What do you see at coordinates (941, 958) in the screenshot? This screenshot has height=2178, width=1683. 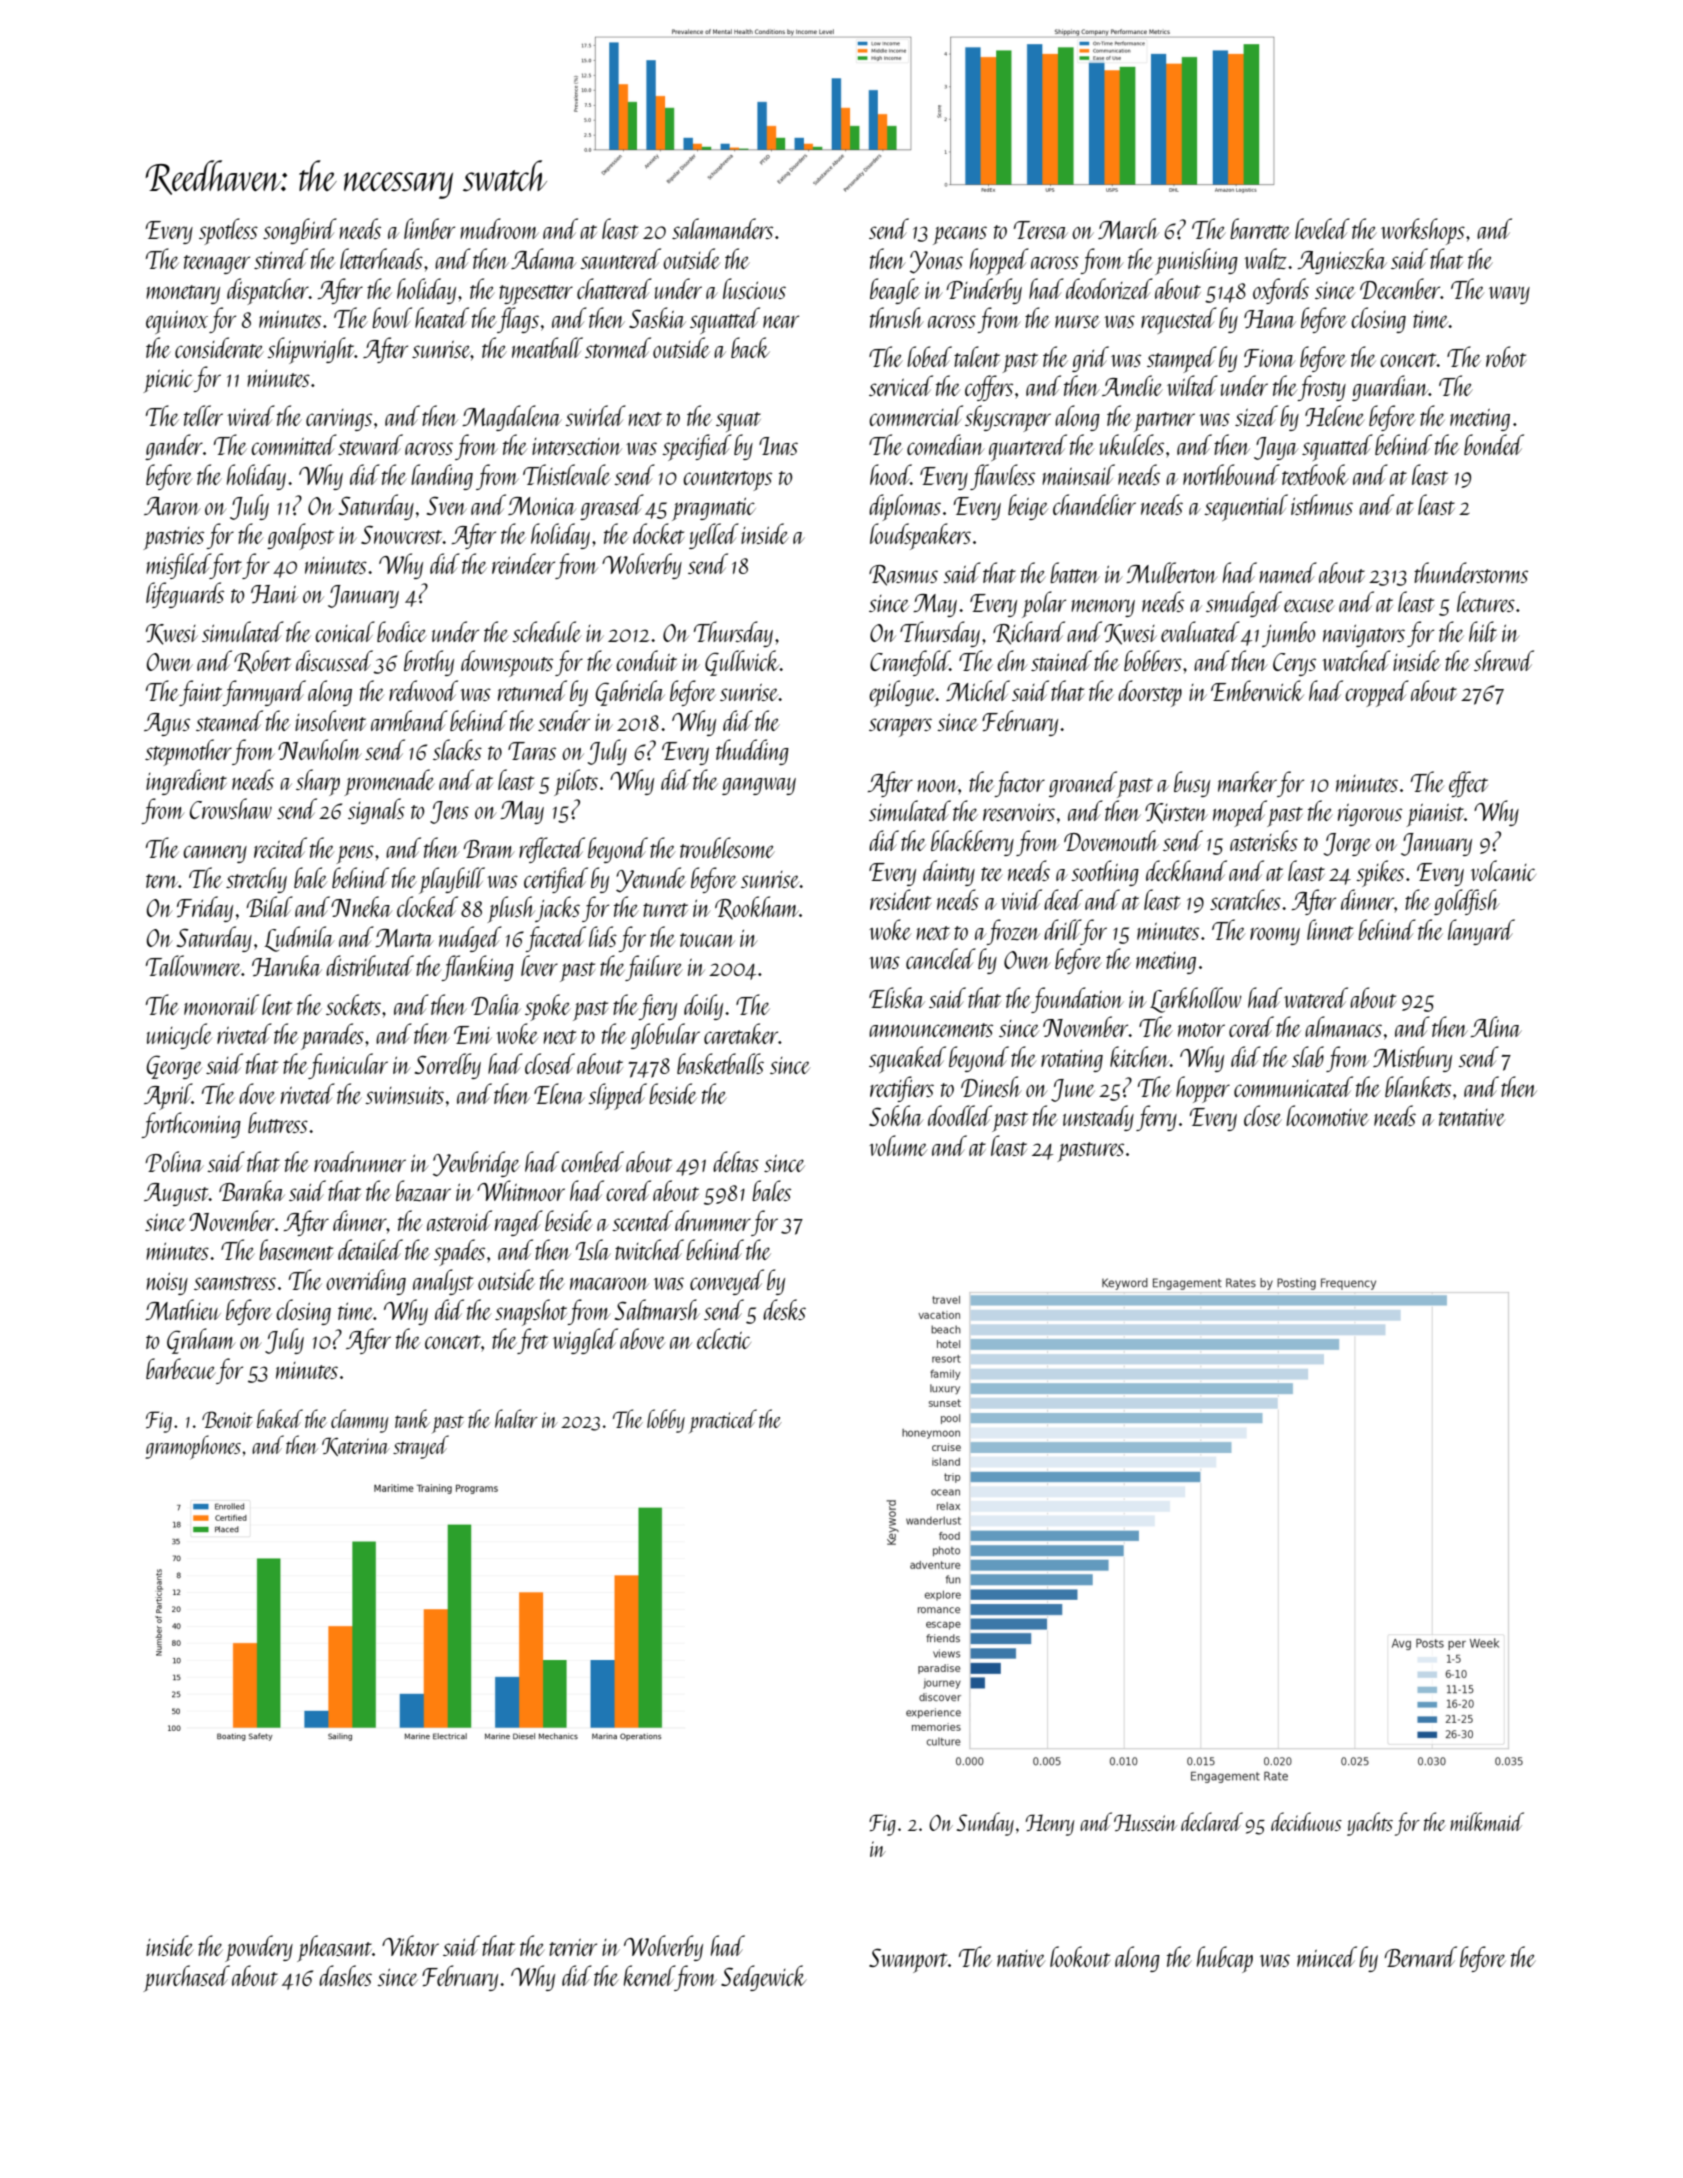 I see `canceled` at bounding box center [941, 958].
